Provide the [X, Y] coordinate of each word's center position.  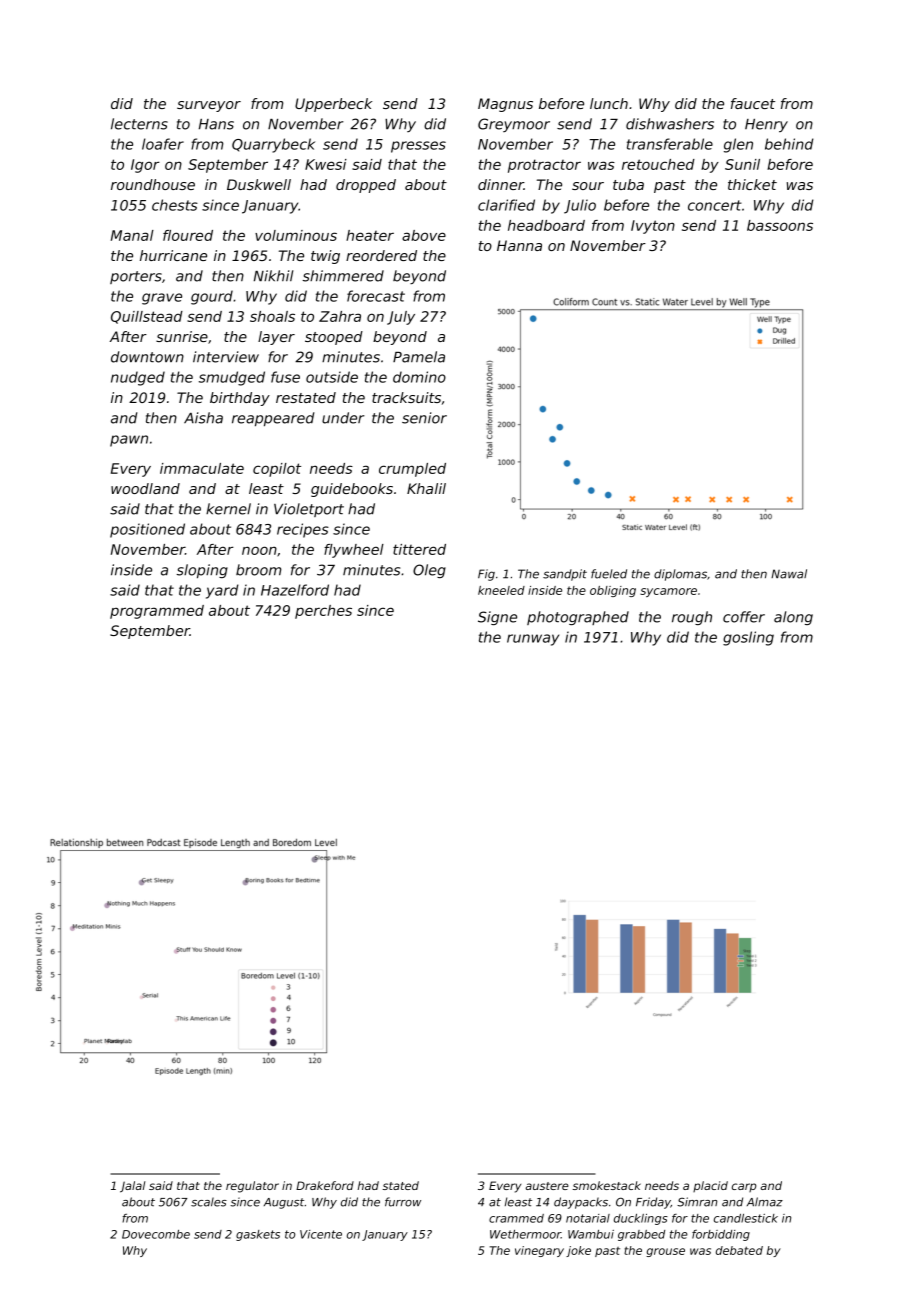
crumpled [412, 470]
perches [323, 612]
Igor [145, 166]
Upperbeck [333, 105]
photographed [578, 618]
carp [744, 1187]
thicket [752, 184]
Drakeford [325, 1185]
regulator [252, 1187]
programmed [157, 612]
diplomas [680, 575]
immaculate [202, 468]
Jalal [132, 1187]
